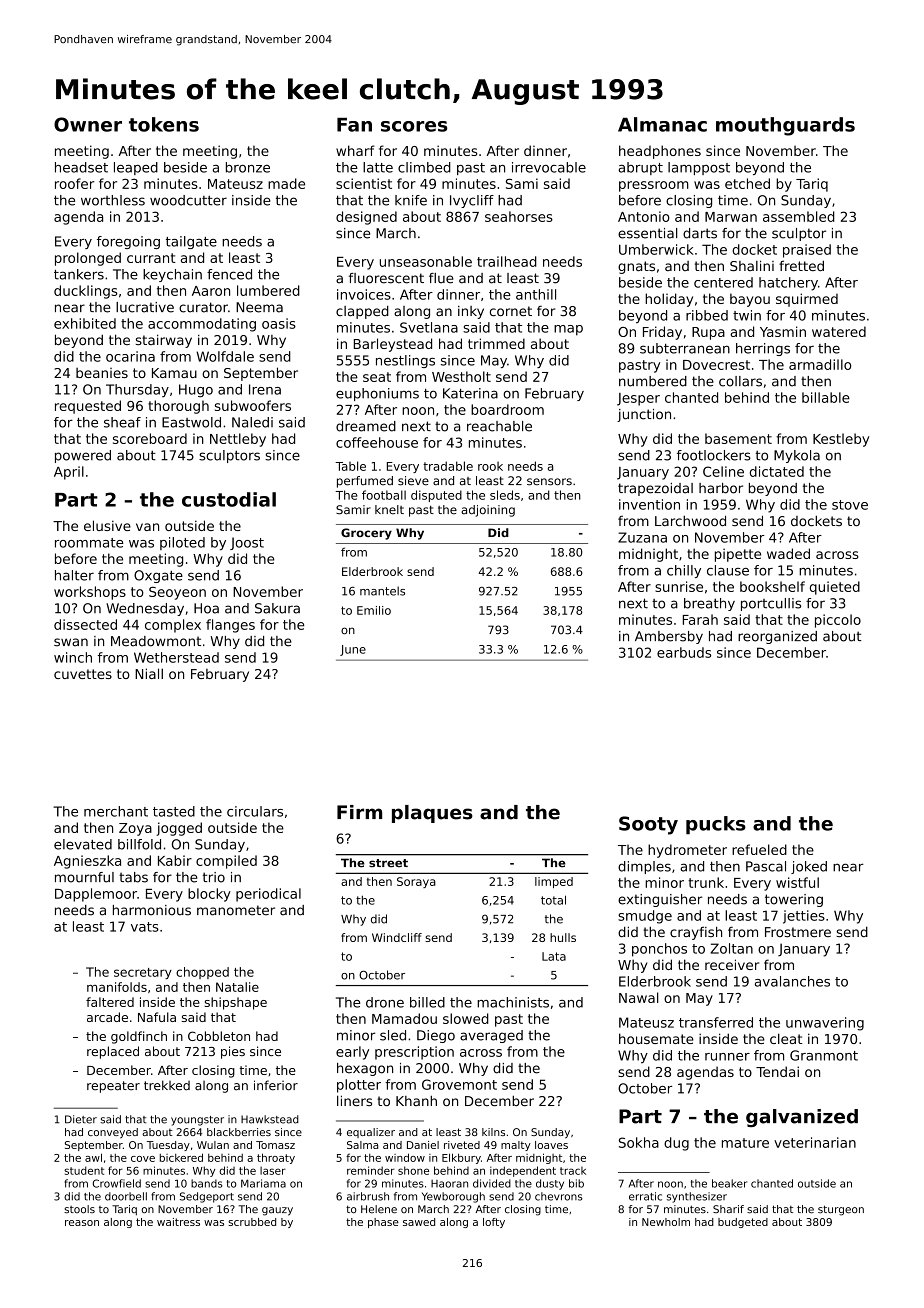 The height and width of the document is (1308, 924). I want to click on Farah, so click(700, 619).
